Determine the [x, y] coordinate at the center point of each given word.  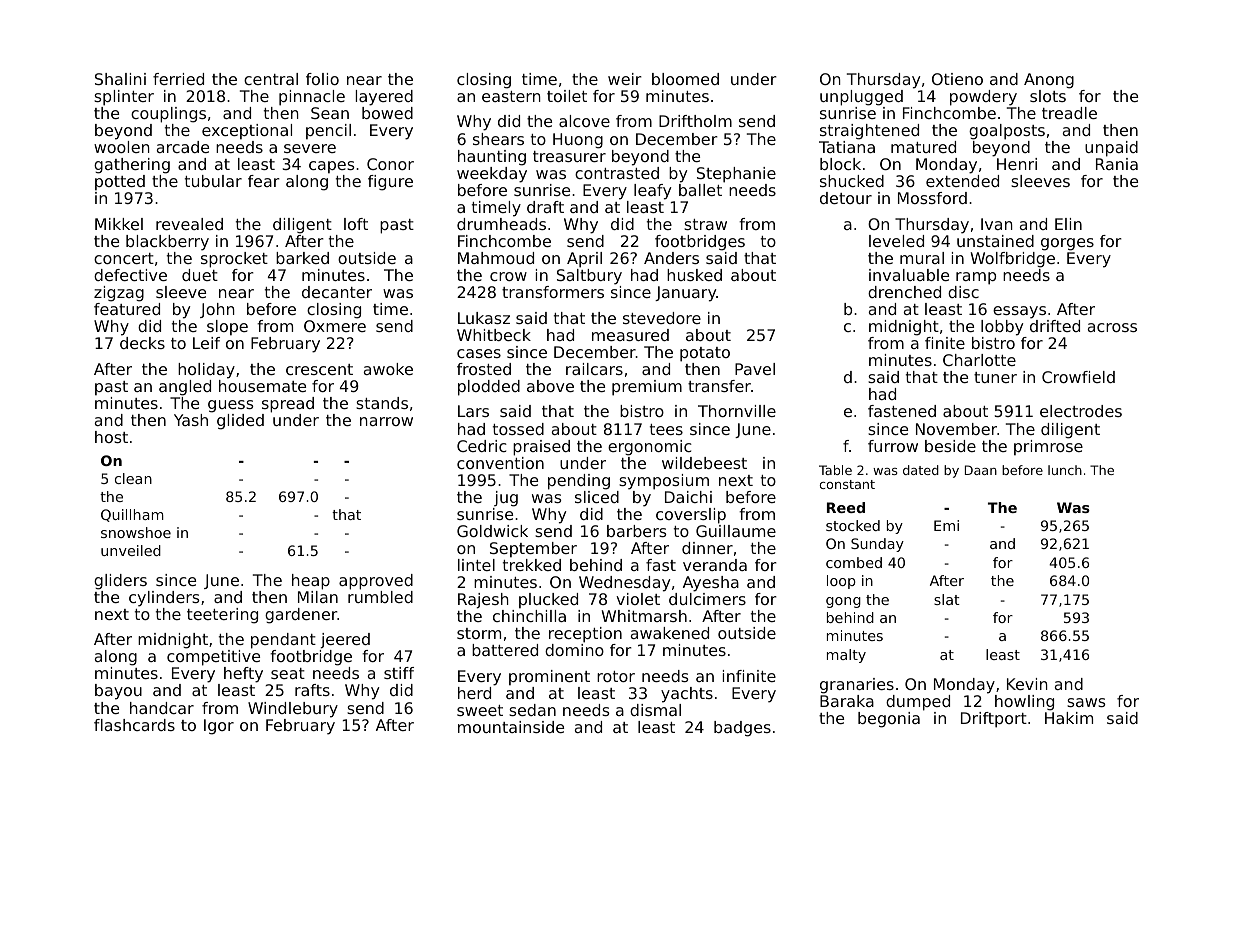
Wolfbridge [1013, 260]
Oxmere [335, 326]
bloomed [685, 79]
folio [322, 79]
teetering [222, 616]
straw [705, 224]
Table [835, 470]
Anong [1049, 81]
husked [694, 275]
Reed [846, 507]
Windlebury [293, 710]
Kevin [1027, 684]
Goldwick [492, 531]
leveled [896, 241]
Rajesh [483, 601]
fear [264, 181]
